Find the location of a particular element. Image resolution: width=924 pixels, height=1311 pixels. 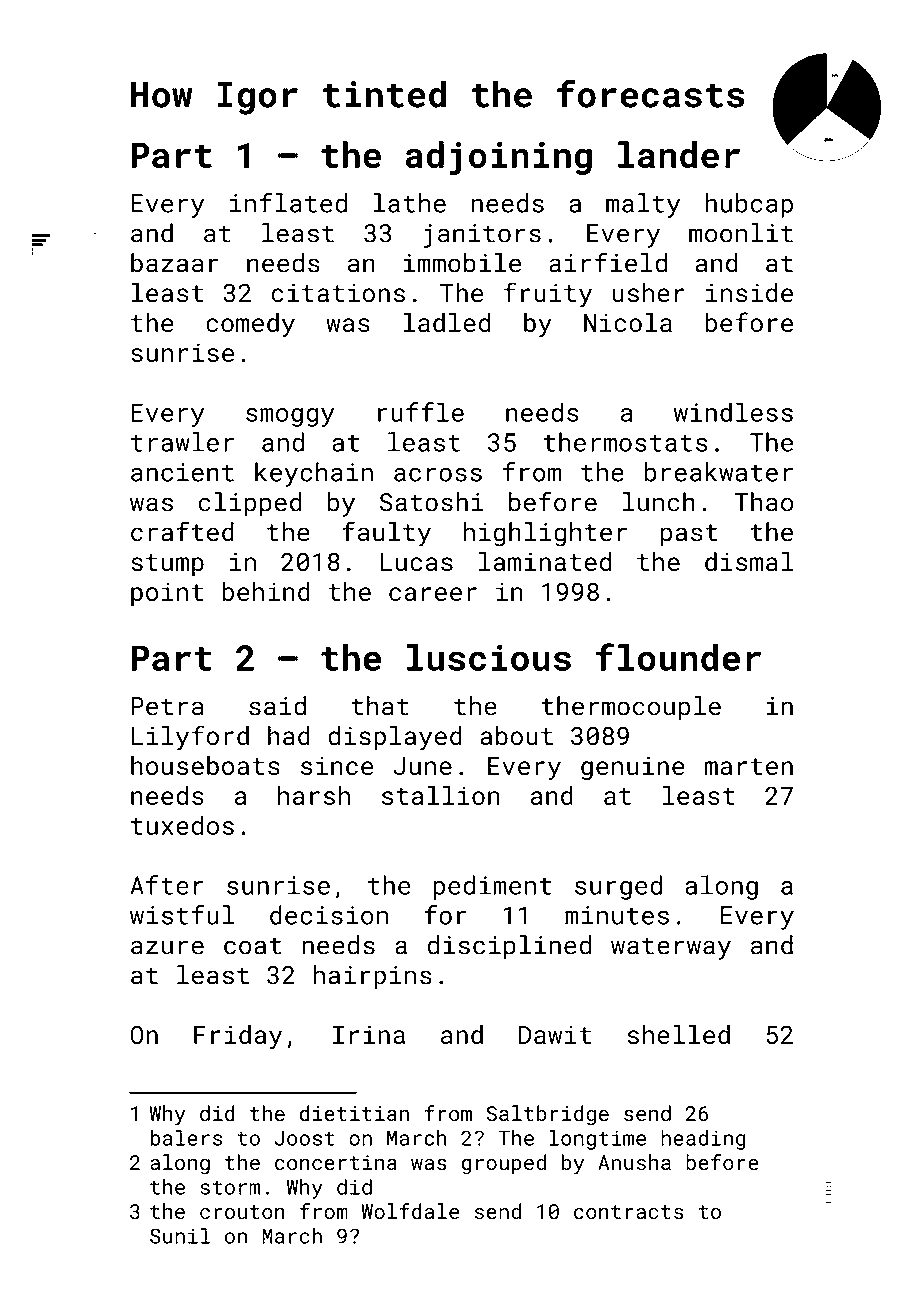

usher is located at coordinates (648, 293).
